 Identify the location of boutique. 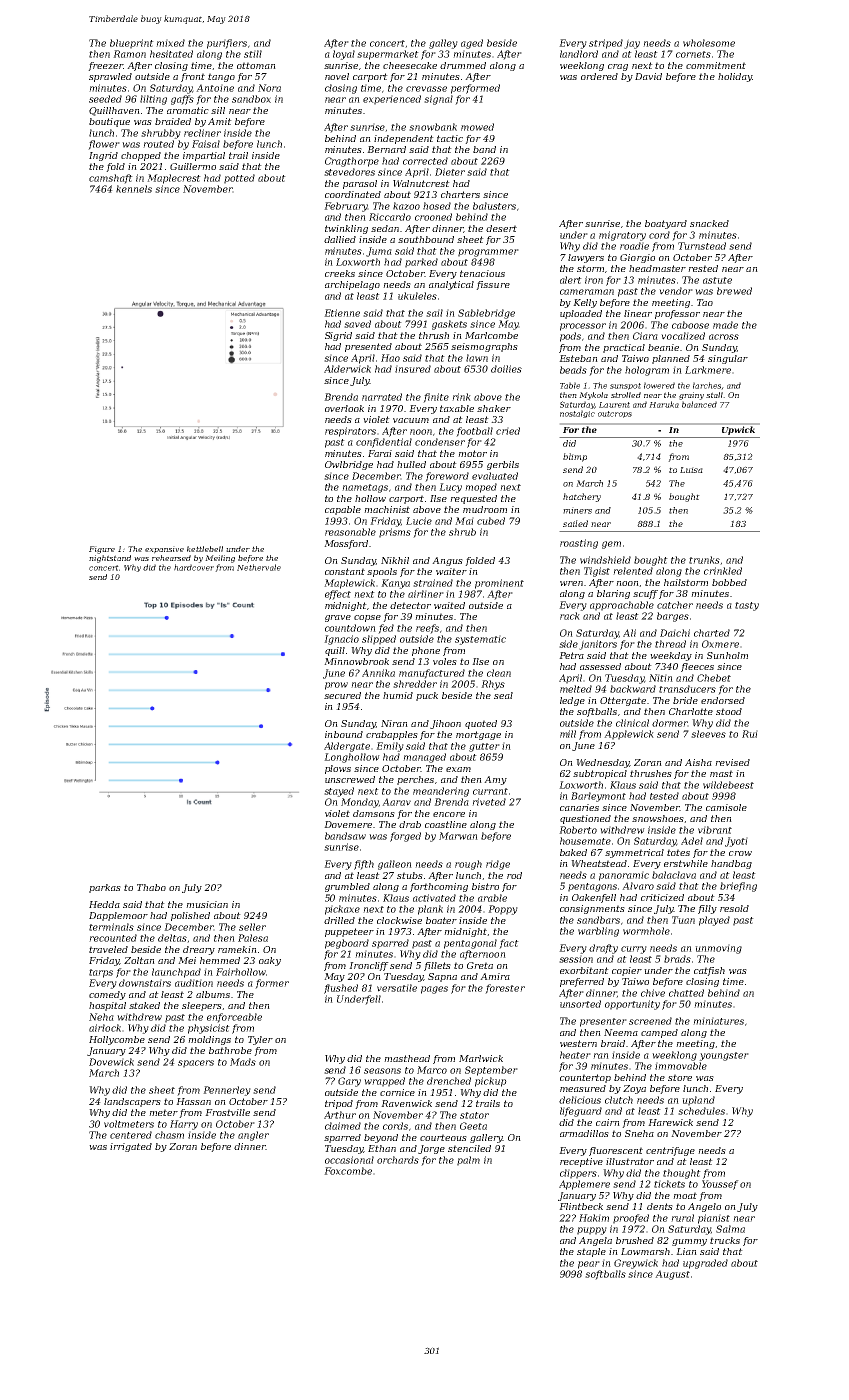
(109, 122).
